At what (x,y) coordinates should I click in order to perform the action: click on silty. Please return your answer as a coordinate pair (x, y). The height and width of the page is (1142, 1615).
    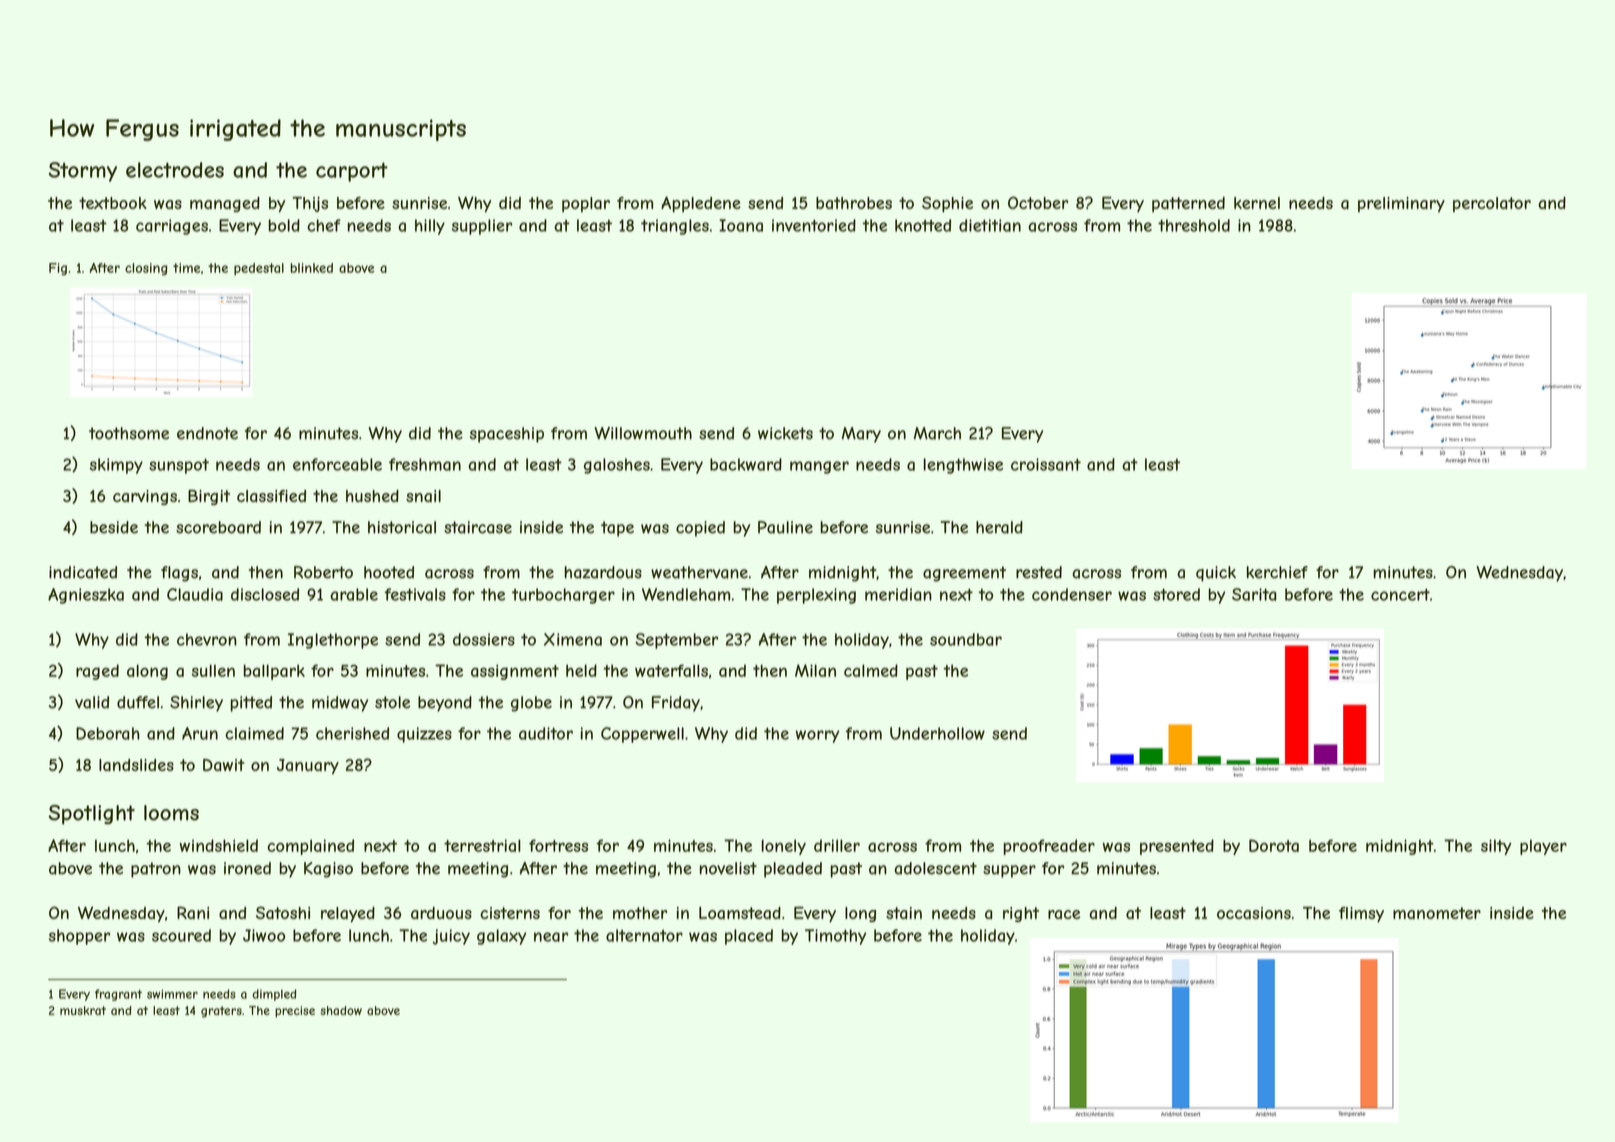
    Looking at the image, I should click on (1496, 847).
